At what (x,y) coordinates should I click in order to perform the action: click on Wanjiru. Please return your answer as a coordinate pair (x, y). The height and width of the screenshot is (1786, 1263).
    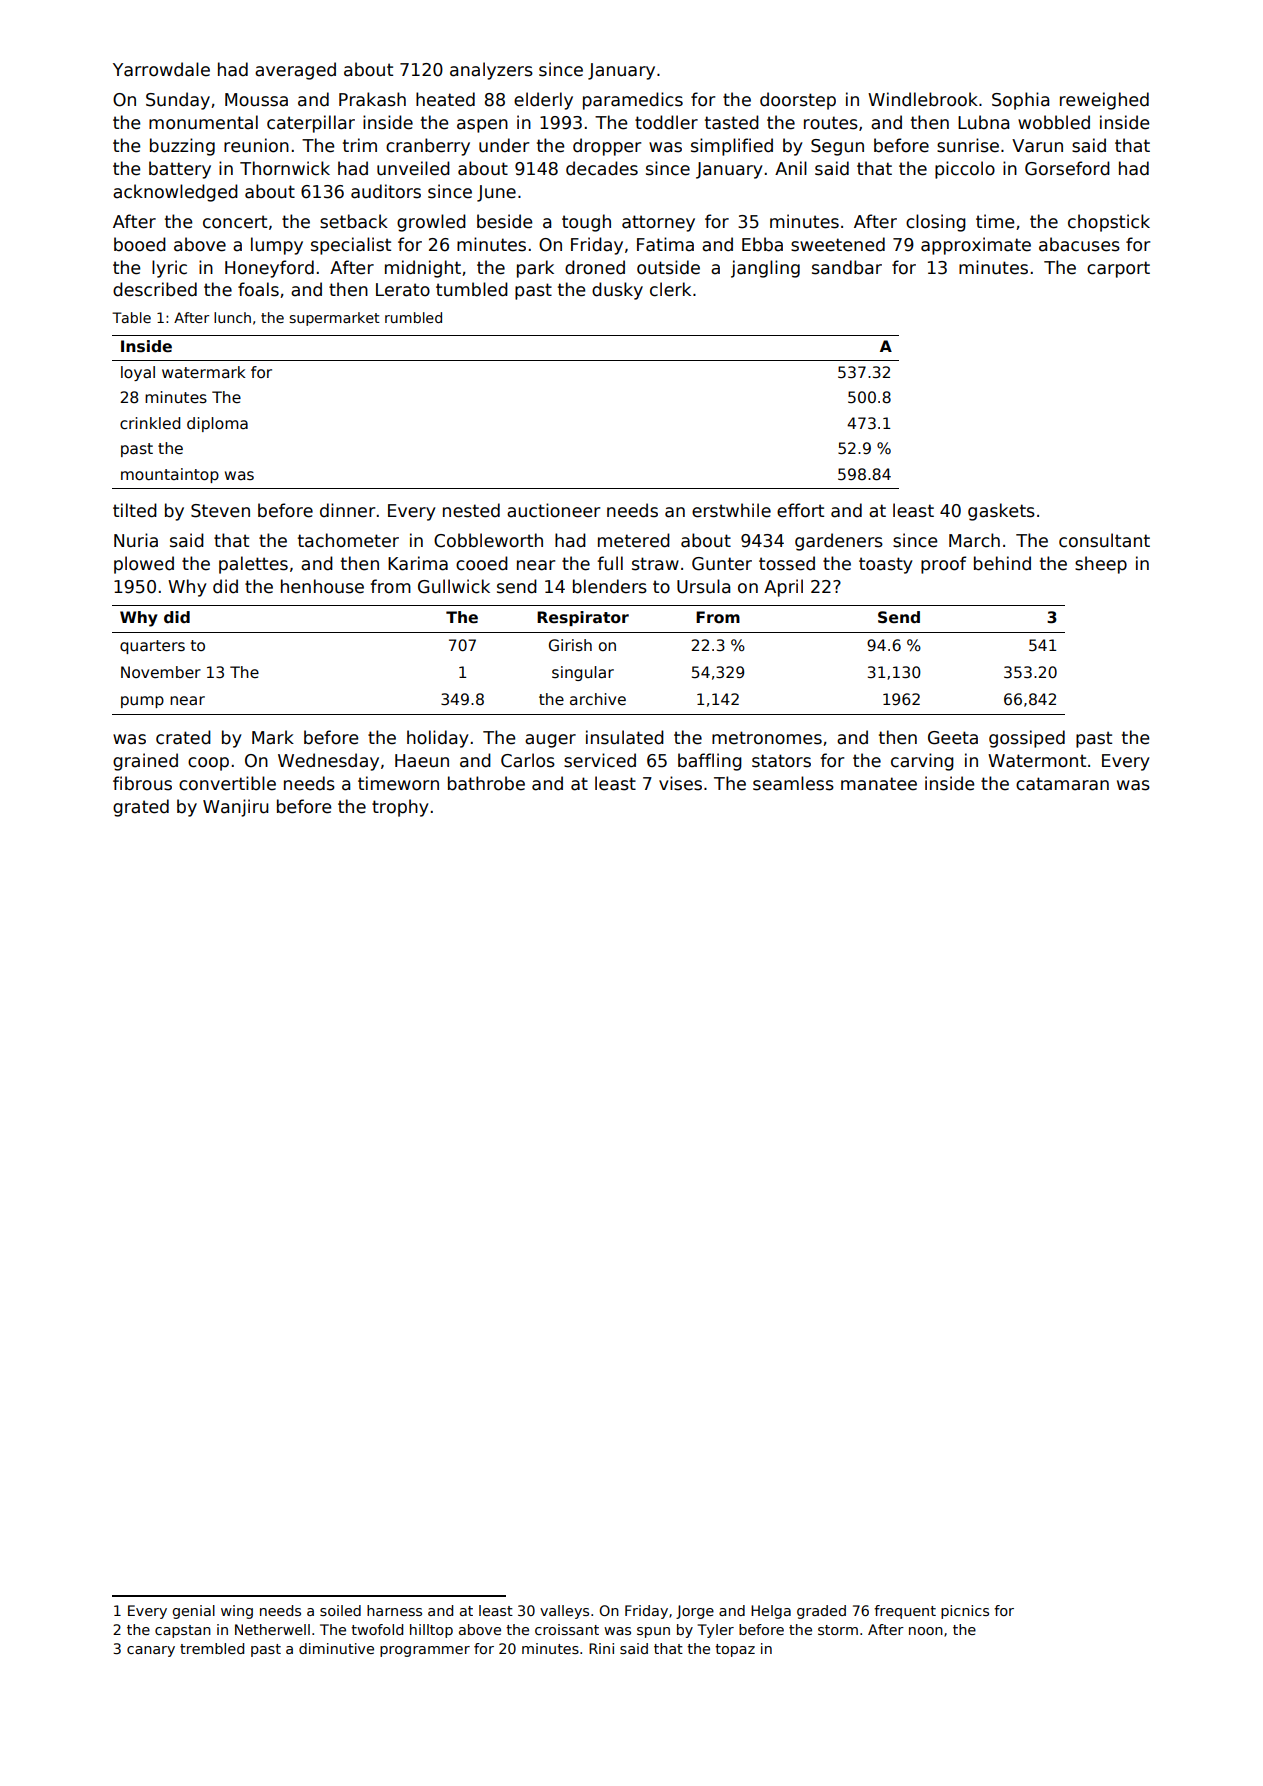
    Looking at the image, I should click on (236, 808).
